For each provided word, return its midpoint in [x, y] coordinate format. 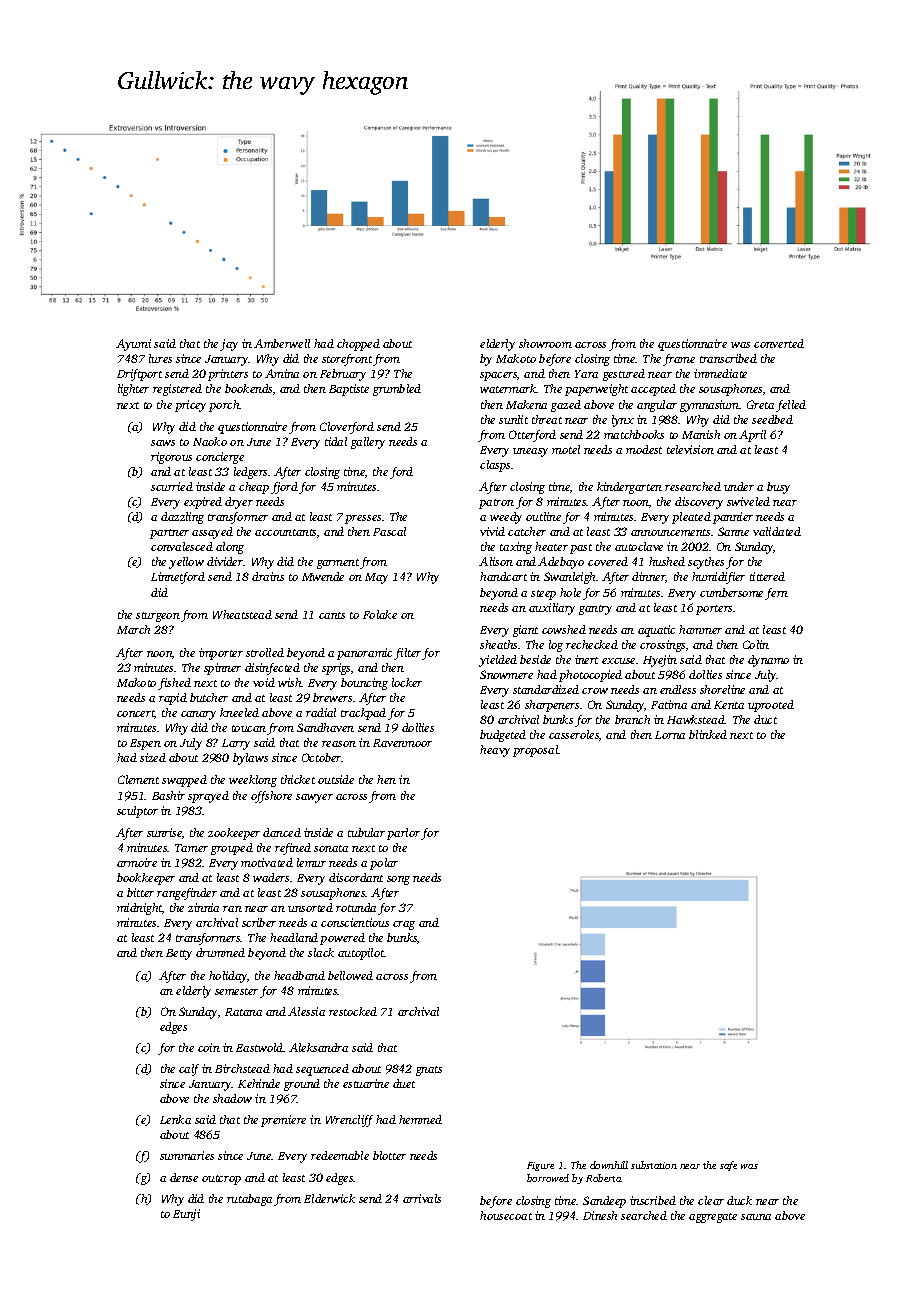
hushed [667, 561]
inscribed [653, 1200]
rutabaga [249, 1200]
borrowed [548, 1178]
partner [169, 534]
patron [496, 504]
